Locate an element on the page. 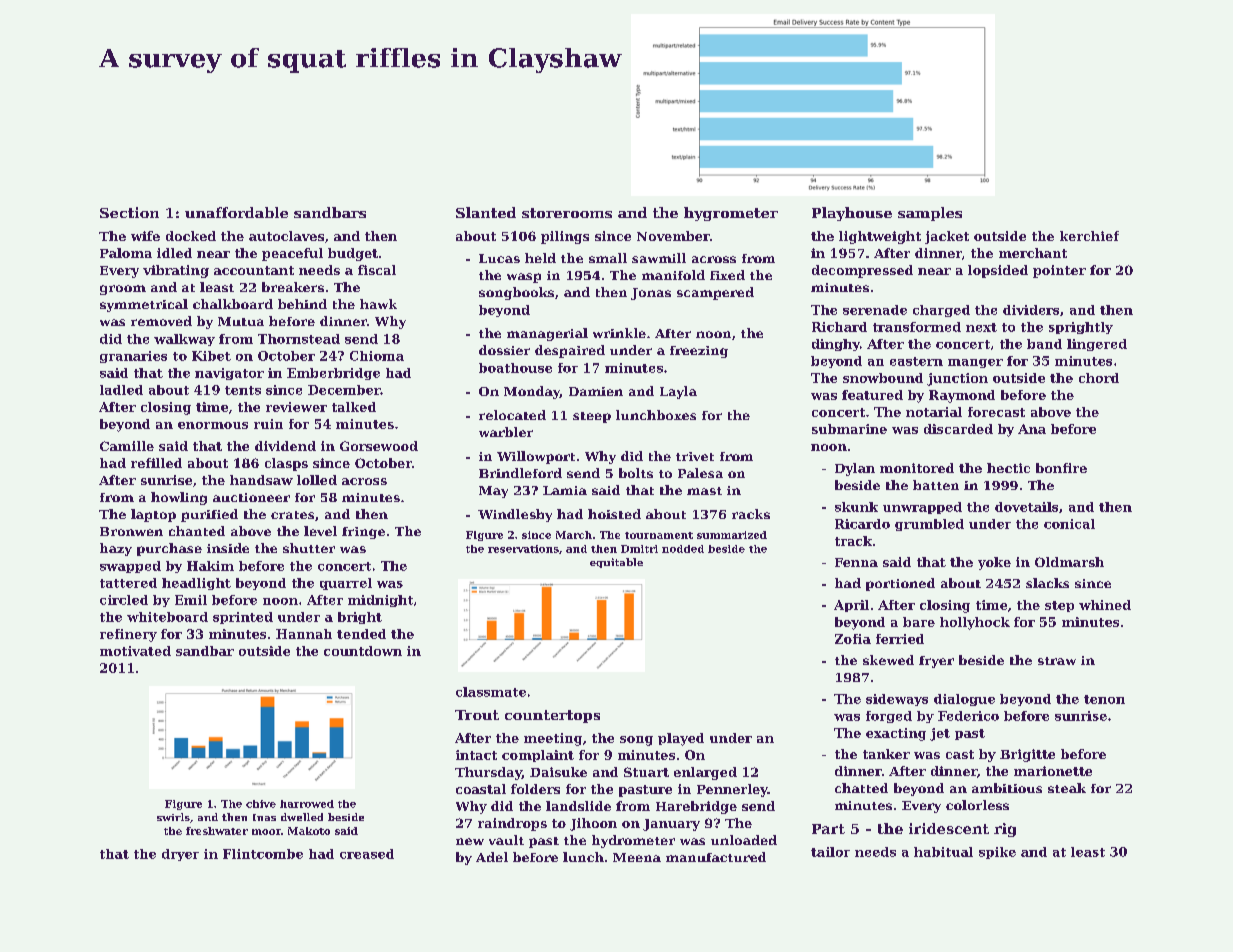  chord is located at coordinates (1099, 378).
